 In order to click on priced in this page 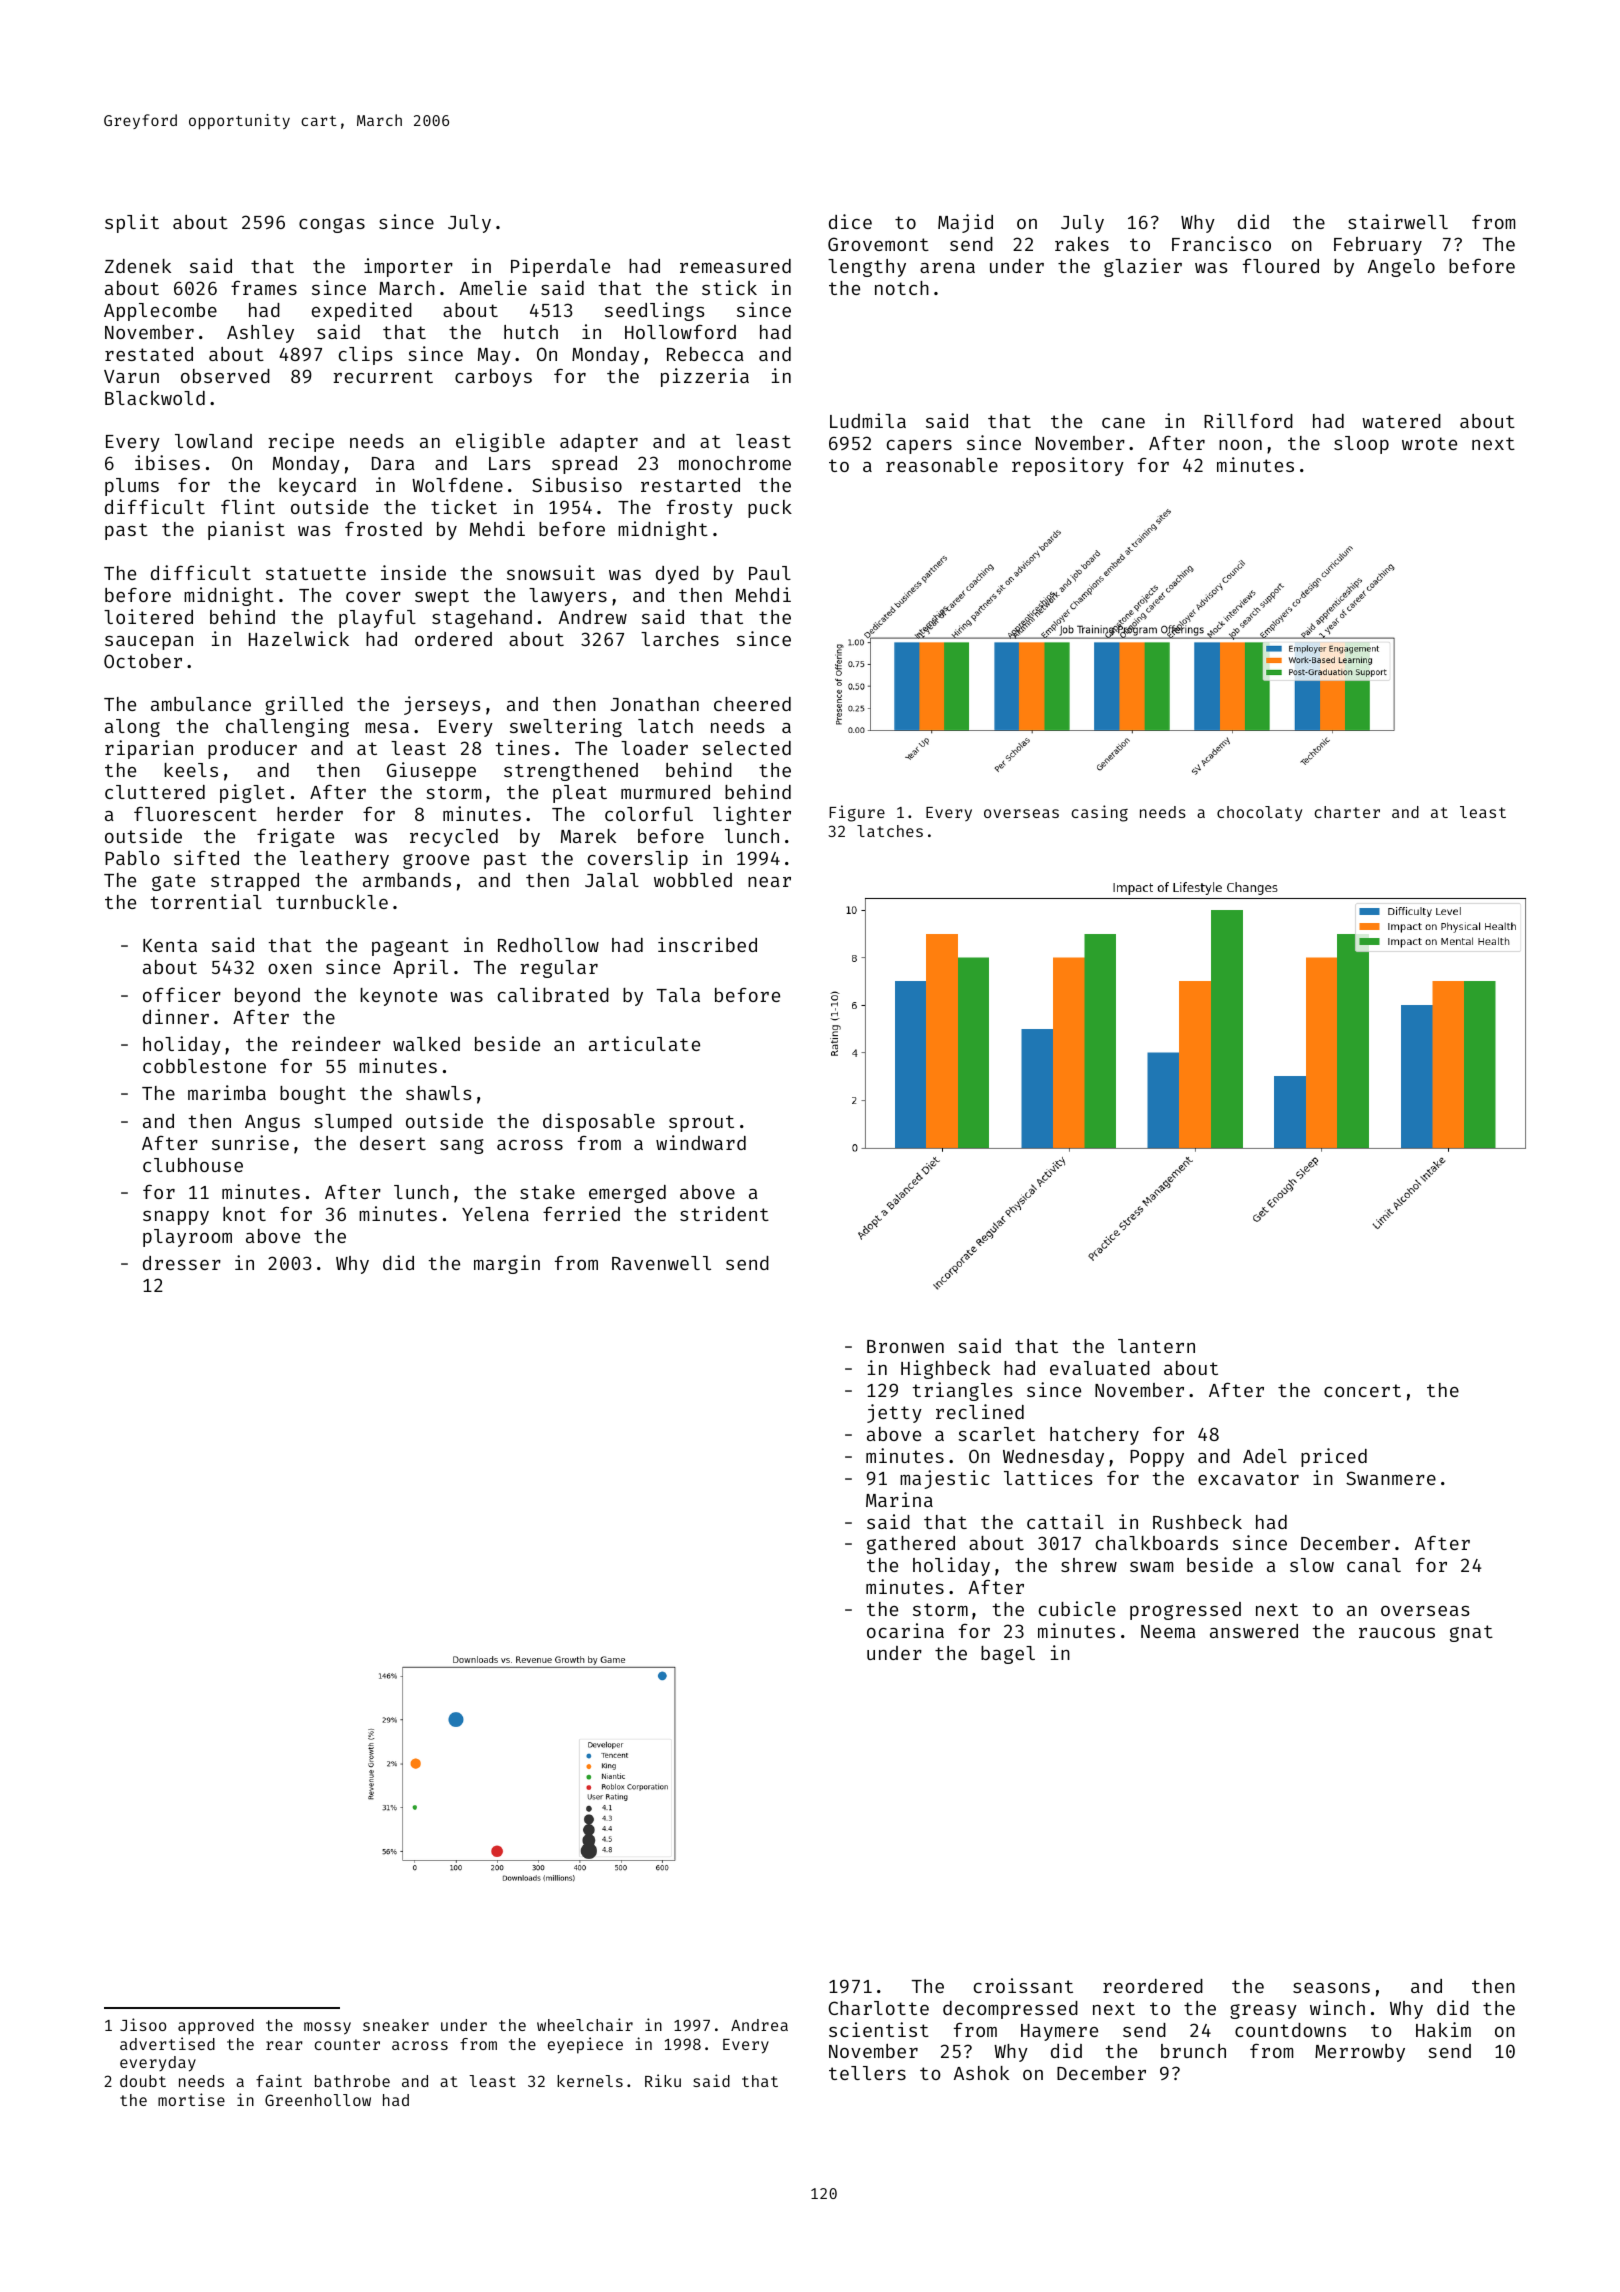, I will do `click(1334, 1457)`.
